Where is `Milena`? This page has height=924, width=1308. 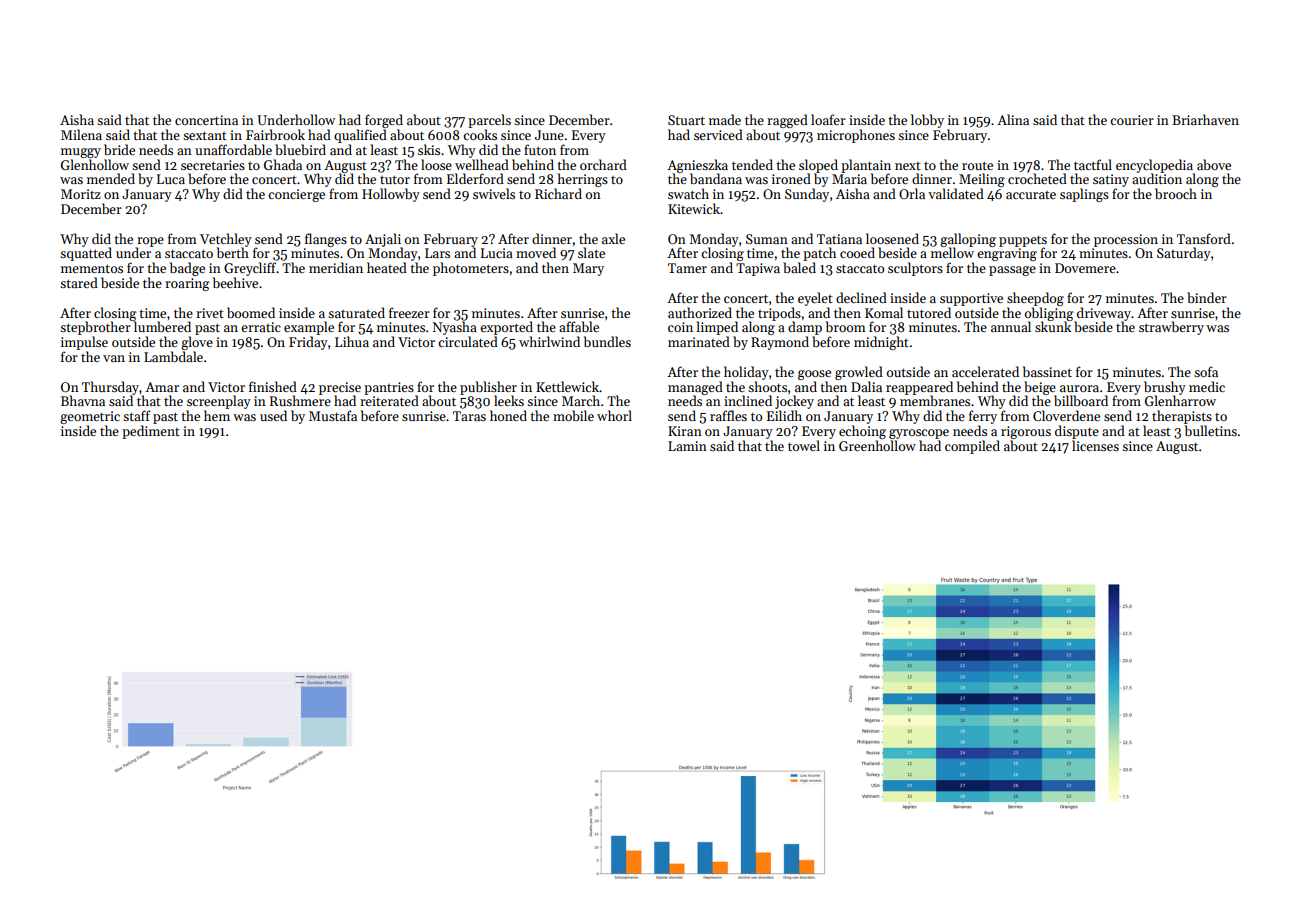 Milena is located at coordinates (81, 134).
